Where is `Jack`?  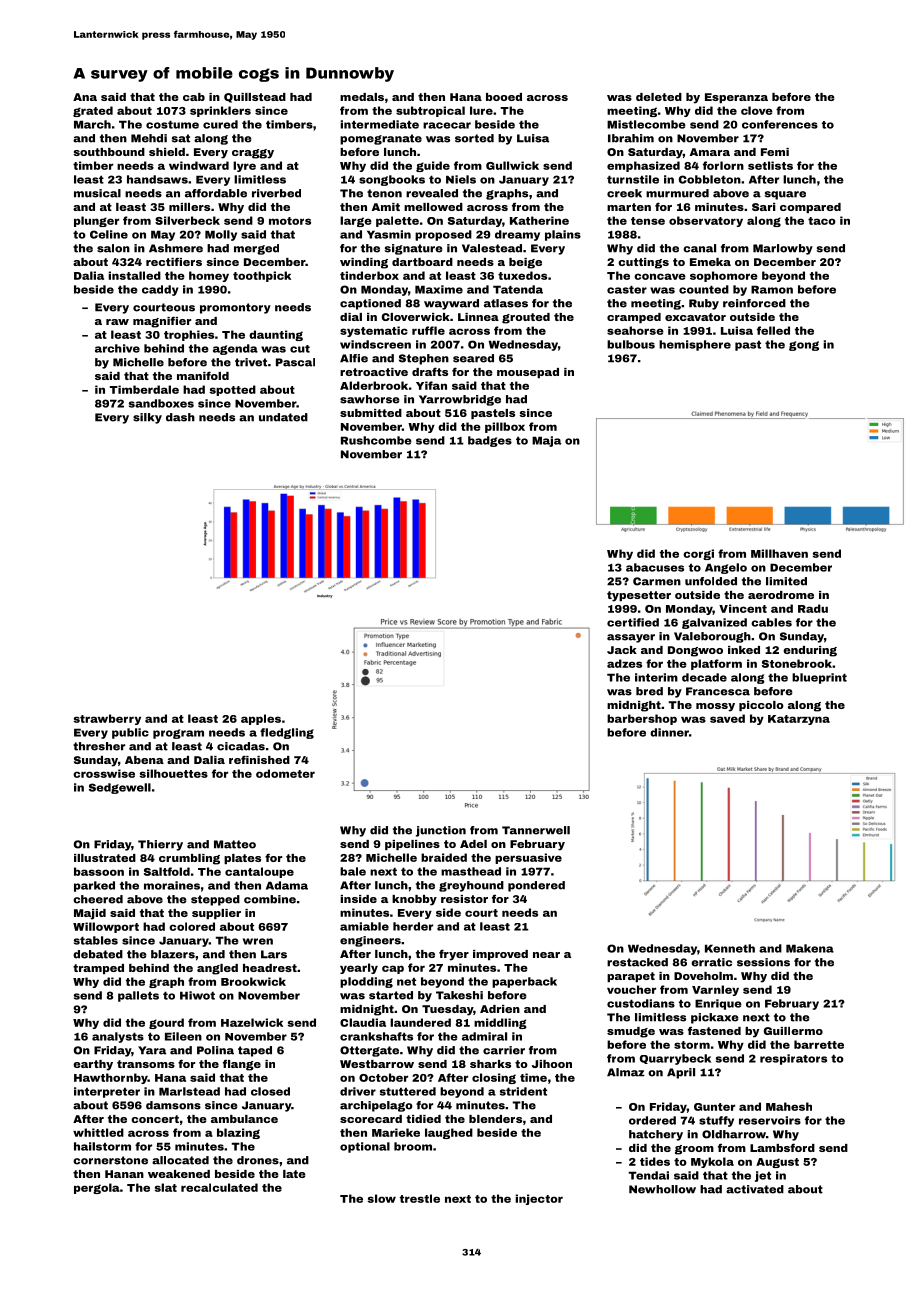
Jack is located at coordinates (622, 650).
